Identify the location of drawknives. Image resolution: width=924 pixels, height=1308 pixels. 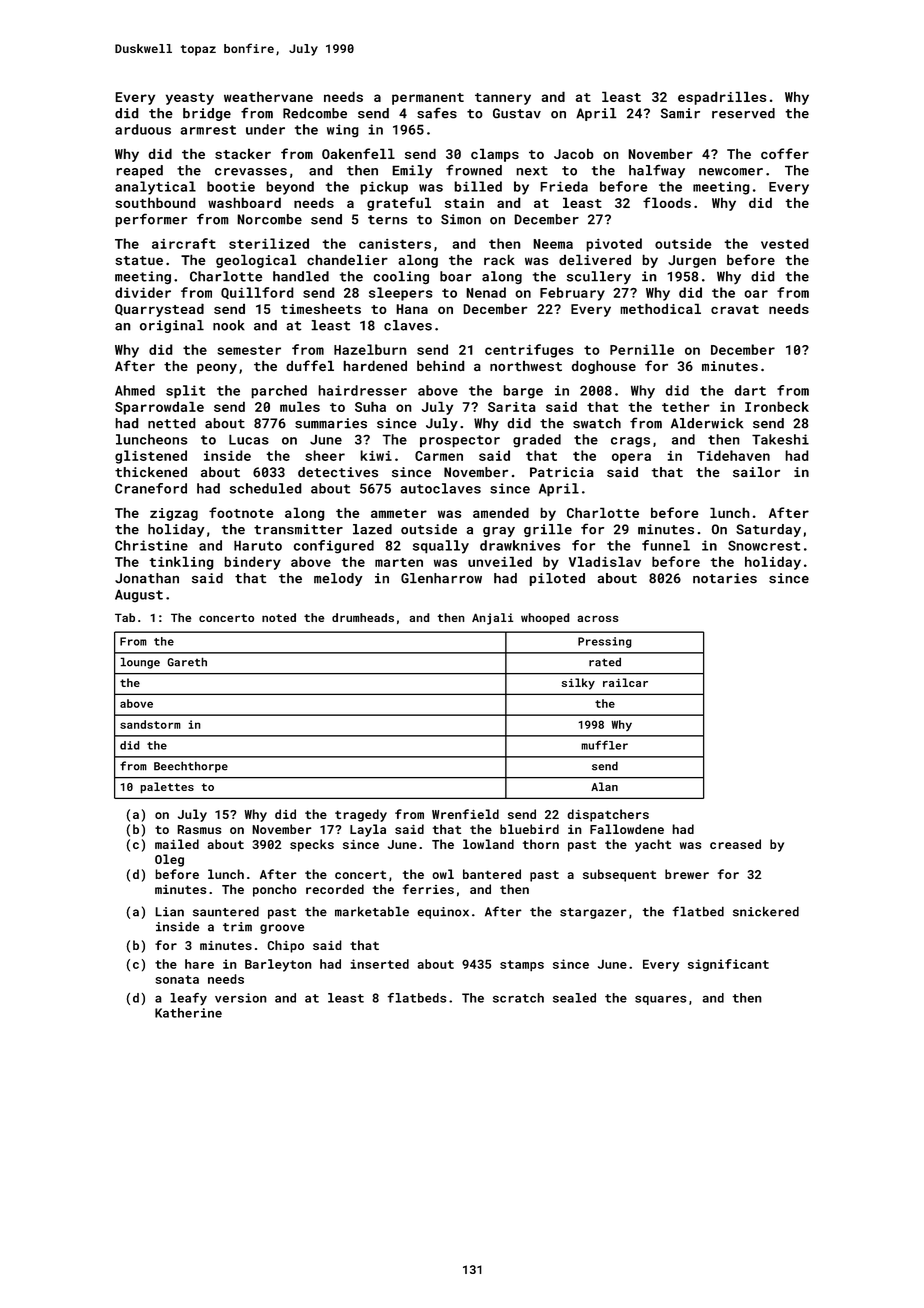
(520, 545).
